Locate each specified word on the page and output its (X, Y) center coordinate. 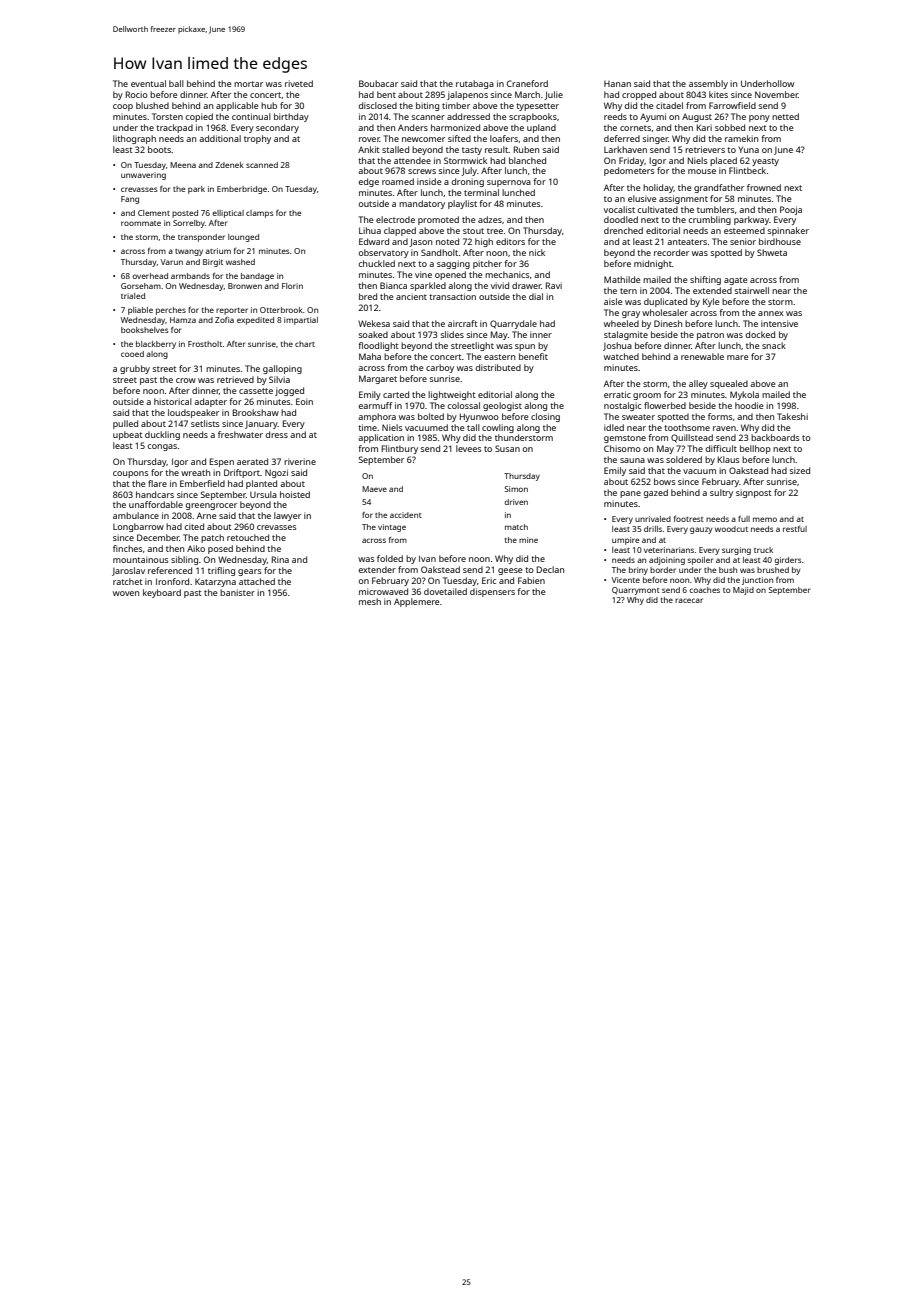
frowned (764, 187)
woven (126, 593)
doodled (621, 219)
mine (528, 540)
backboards (775, 437)
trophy (257, 139)
